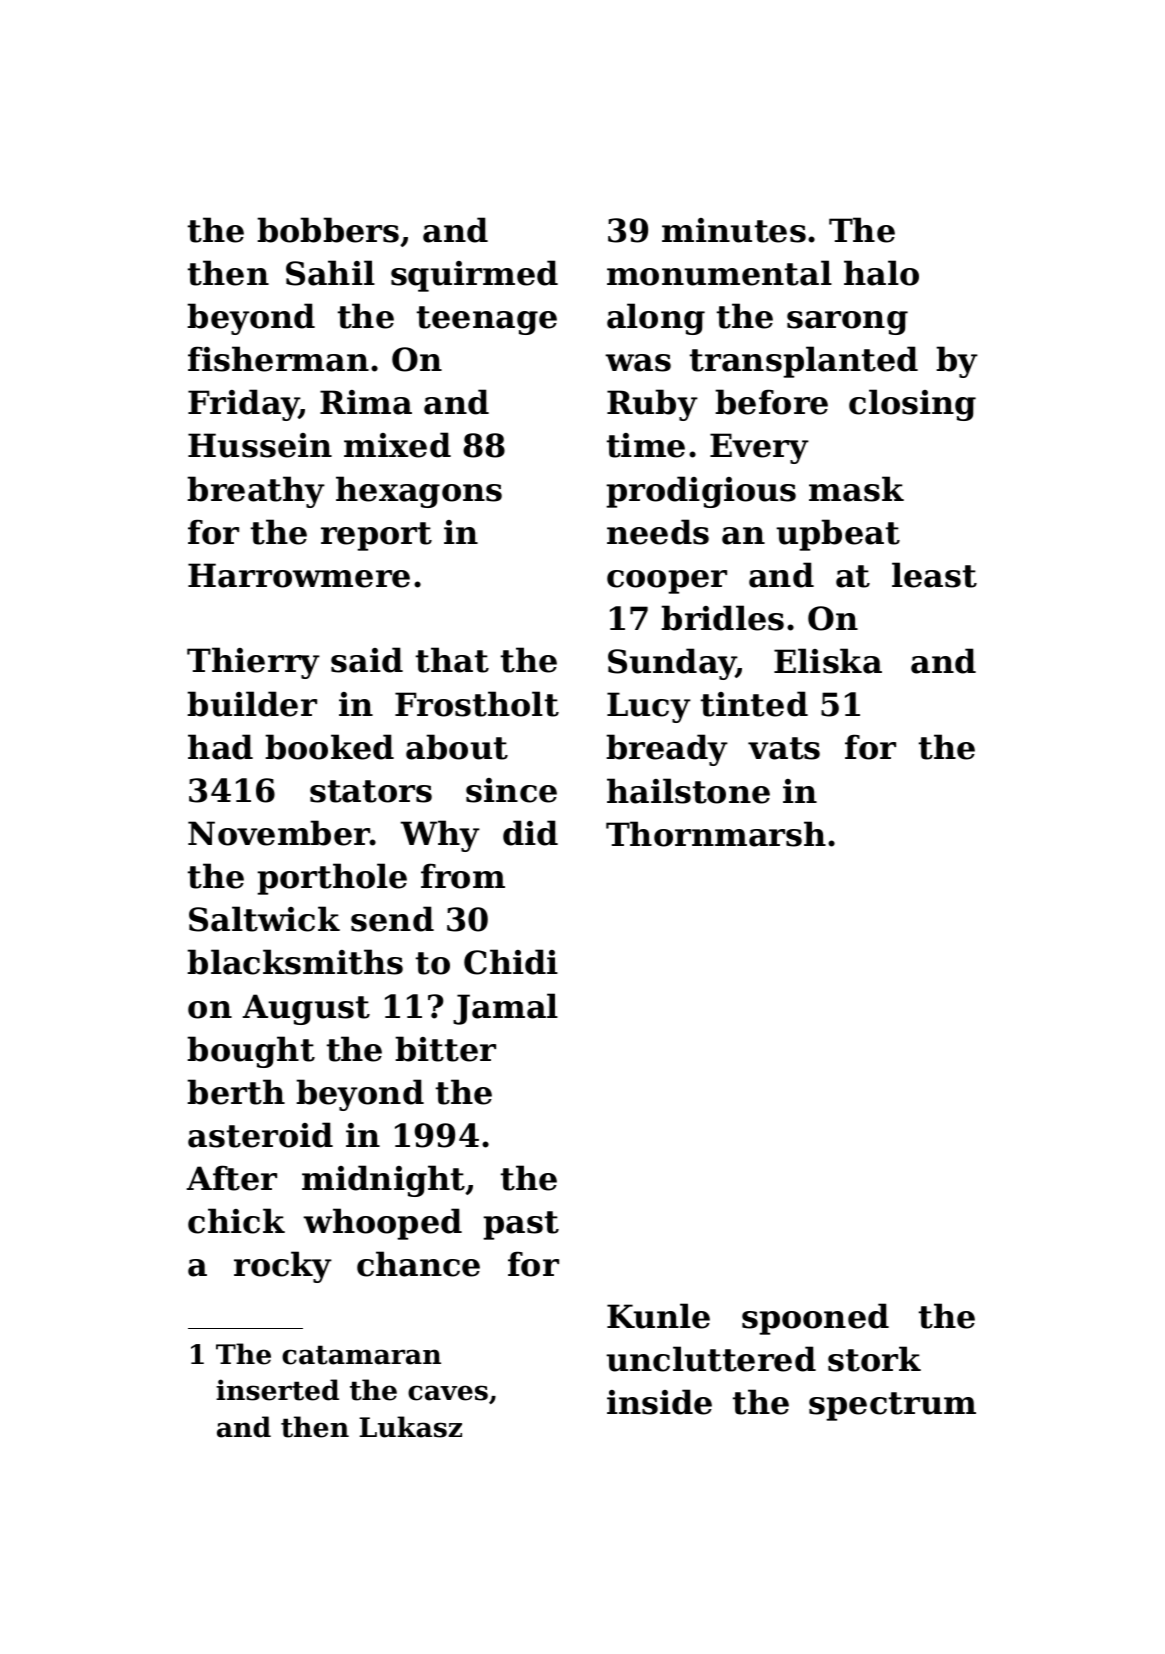  Describe the element at coordinates (521, 1225) in the screenshot. I see `past` at that location.
